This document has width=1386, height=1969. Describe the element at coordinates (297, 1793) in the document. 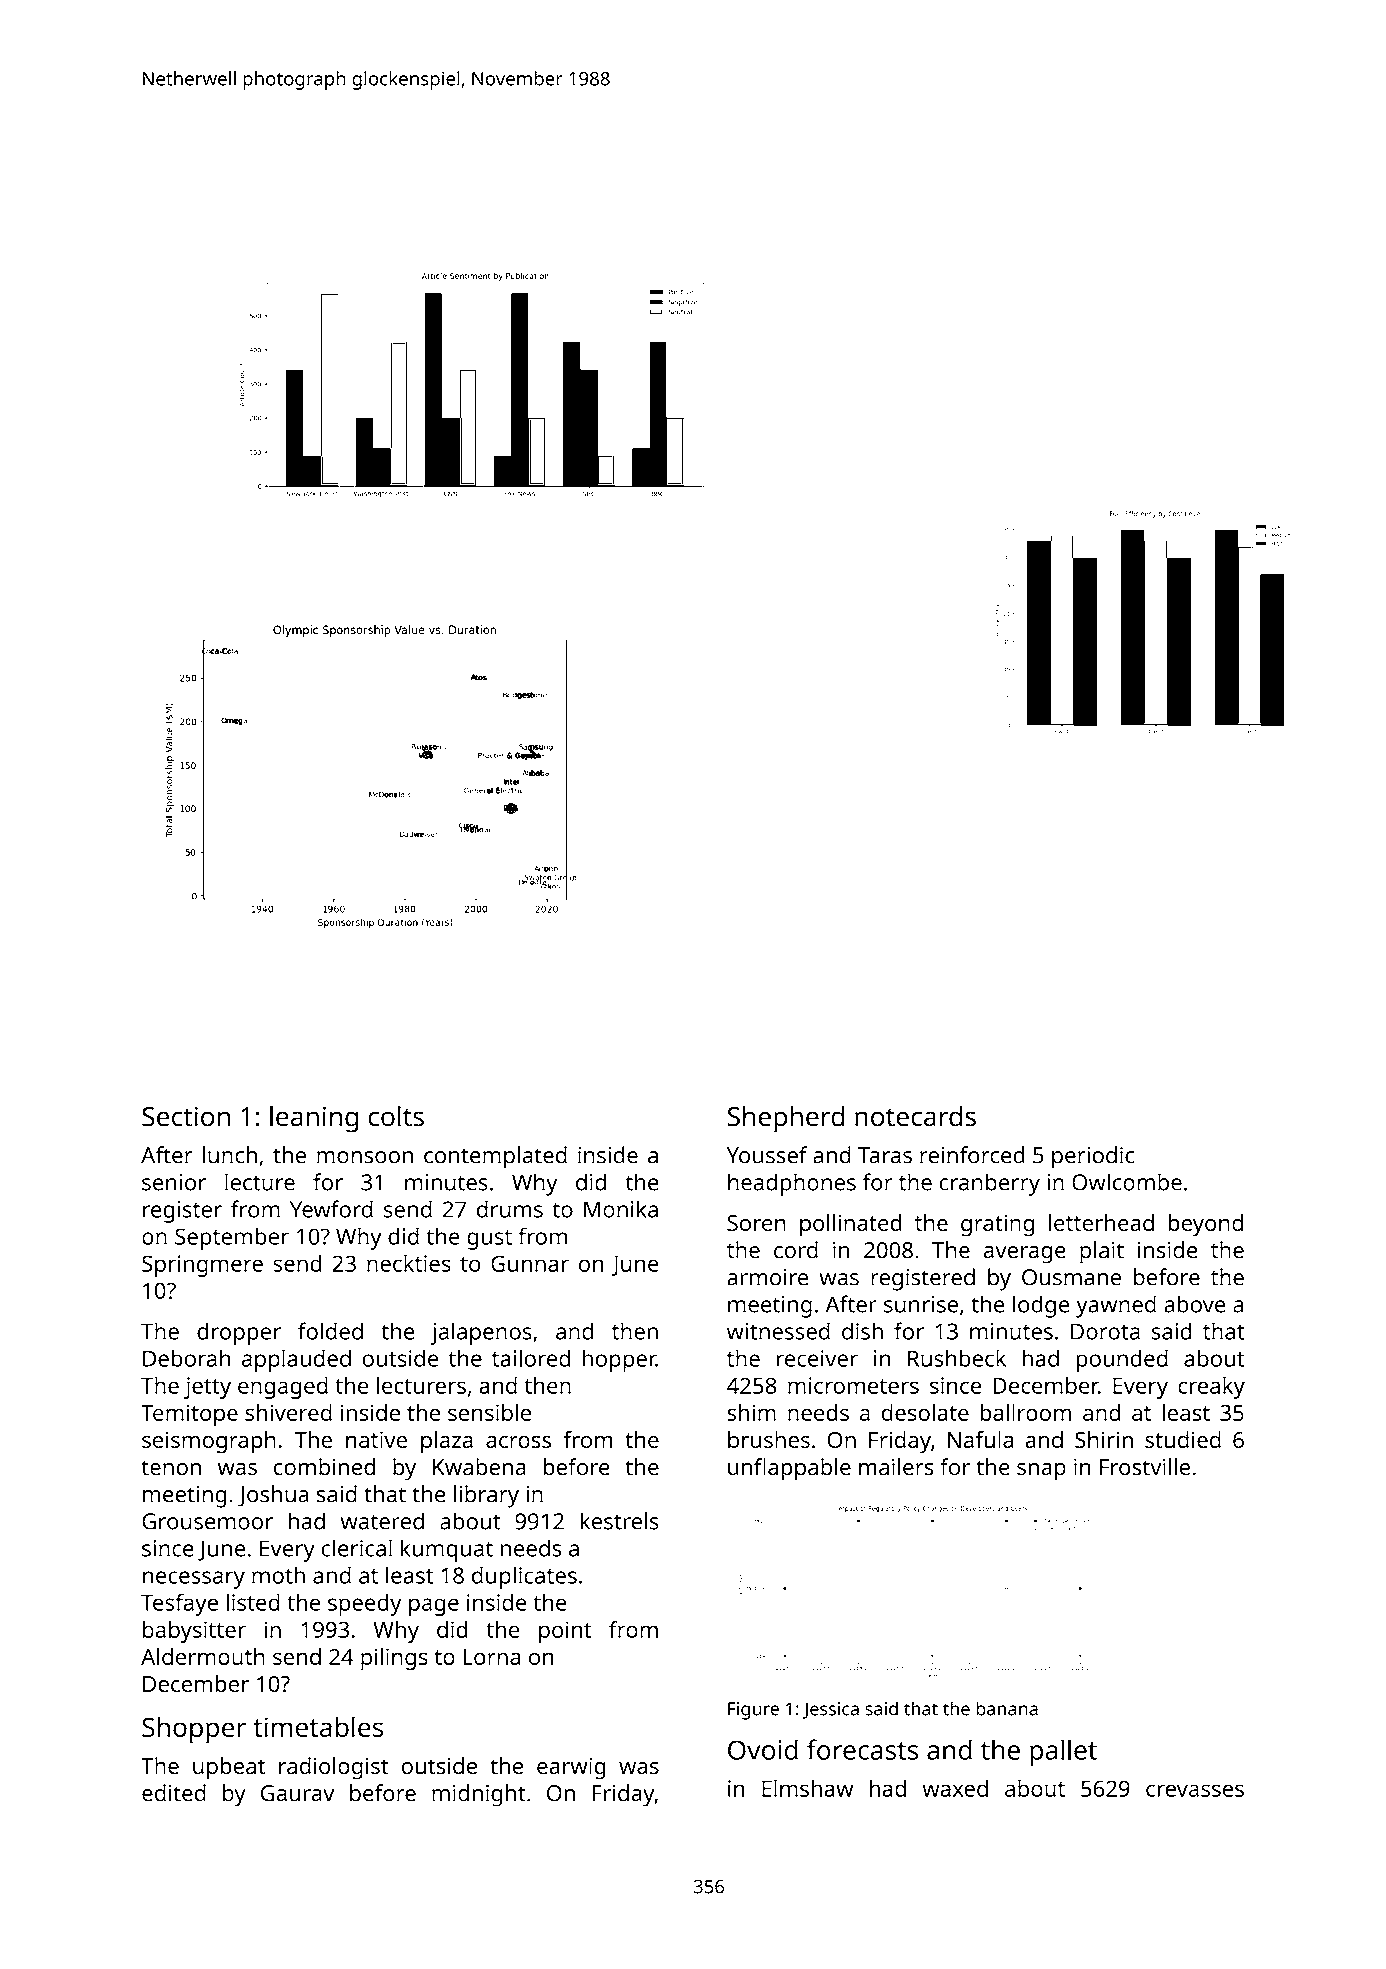

I see `Gaurav` at that location.
